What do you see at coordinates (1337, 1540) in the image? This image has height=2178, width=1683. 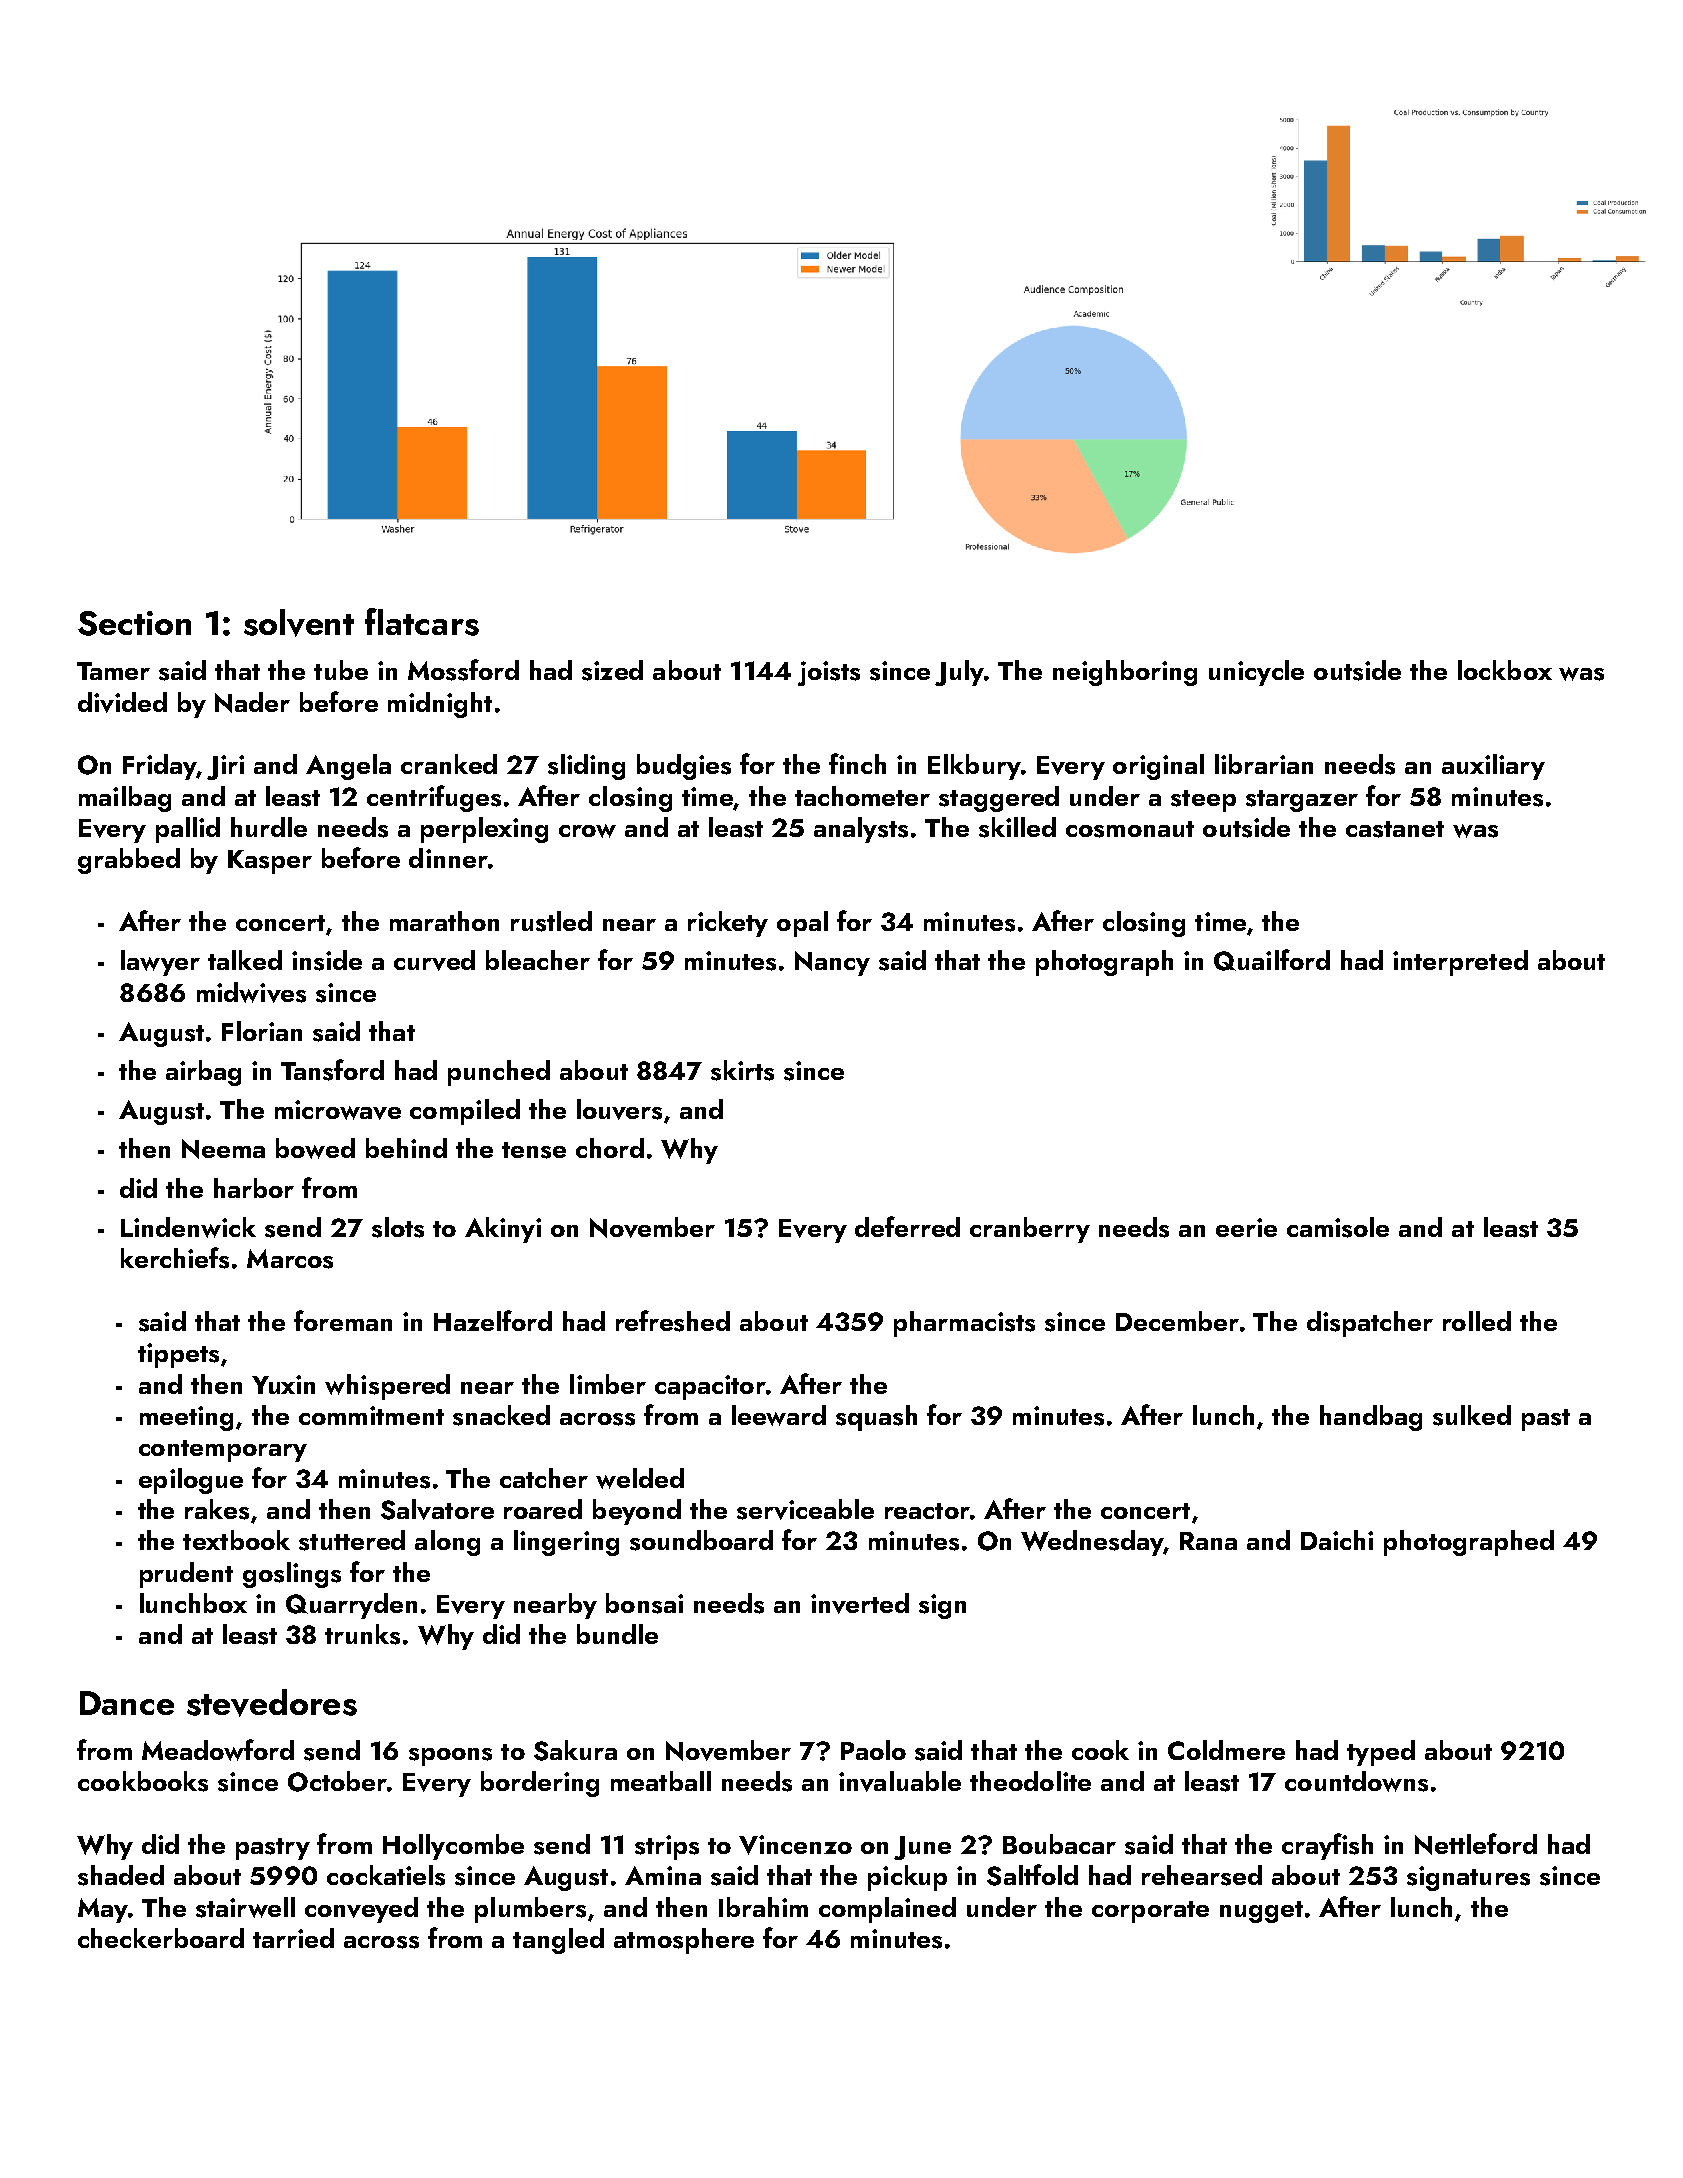 I see `Daichi` at bounding box center [1337, 1540].
